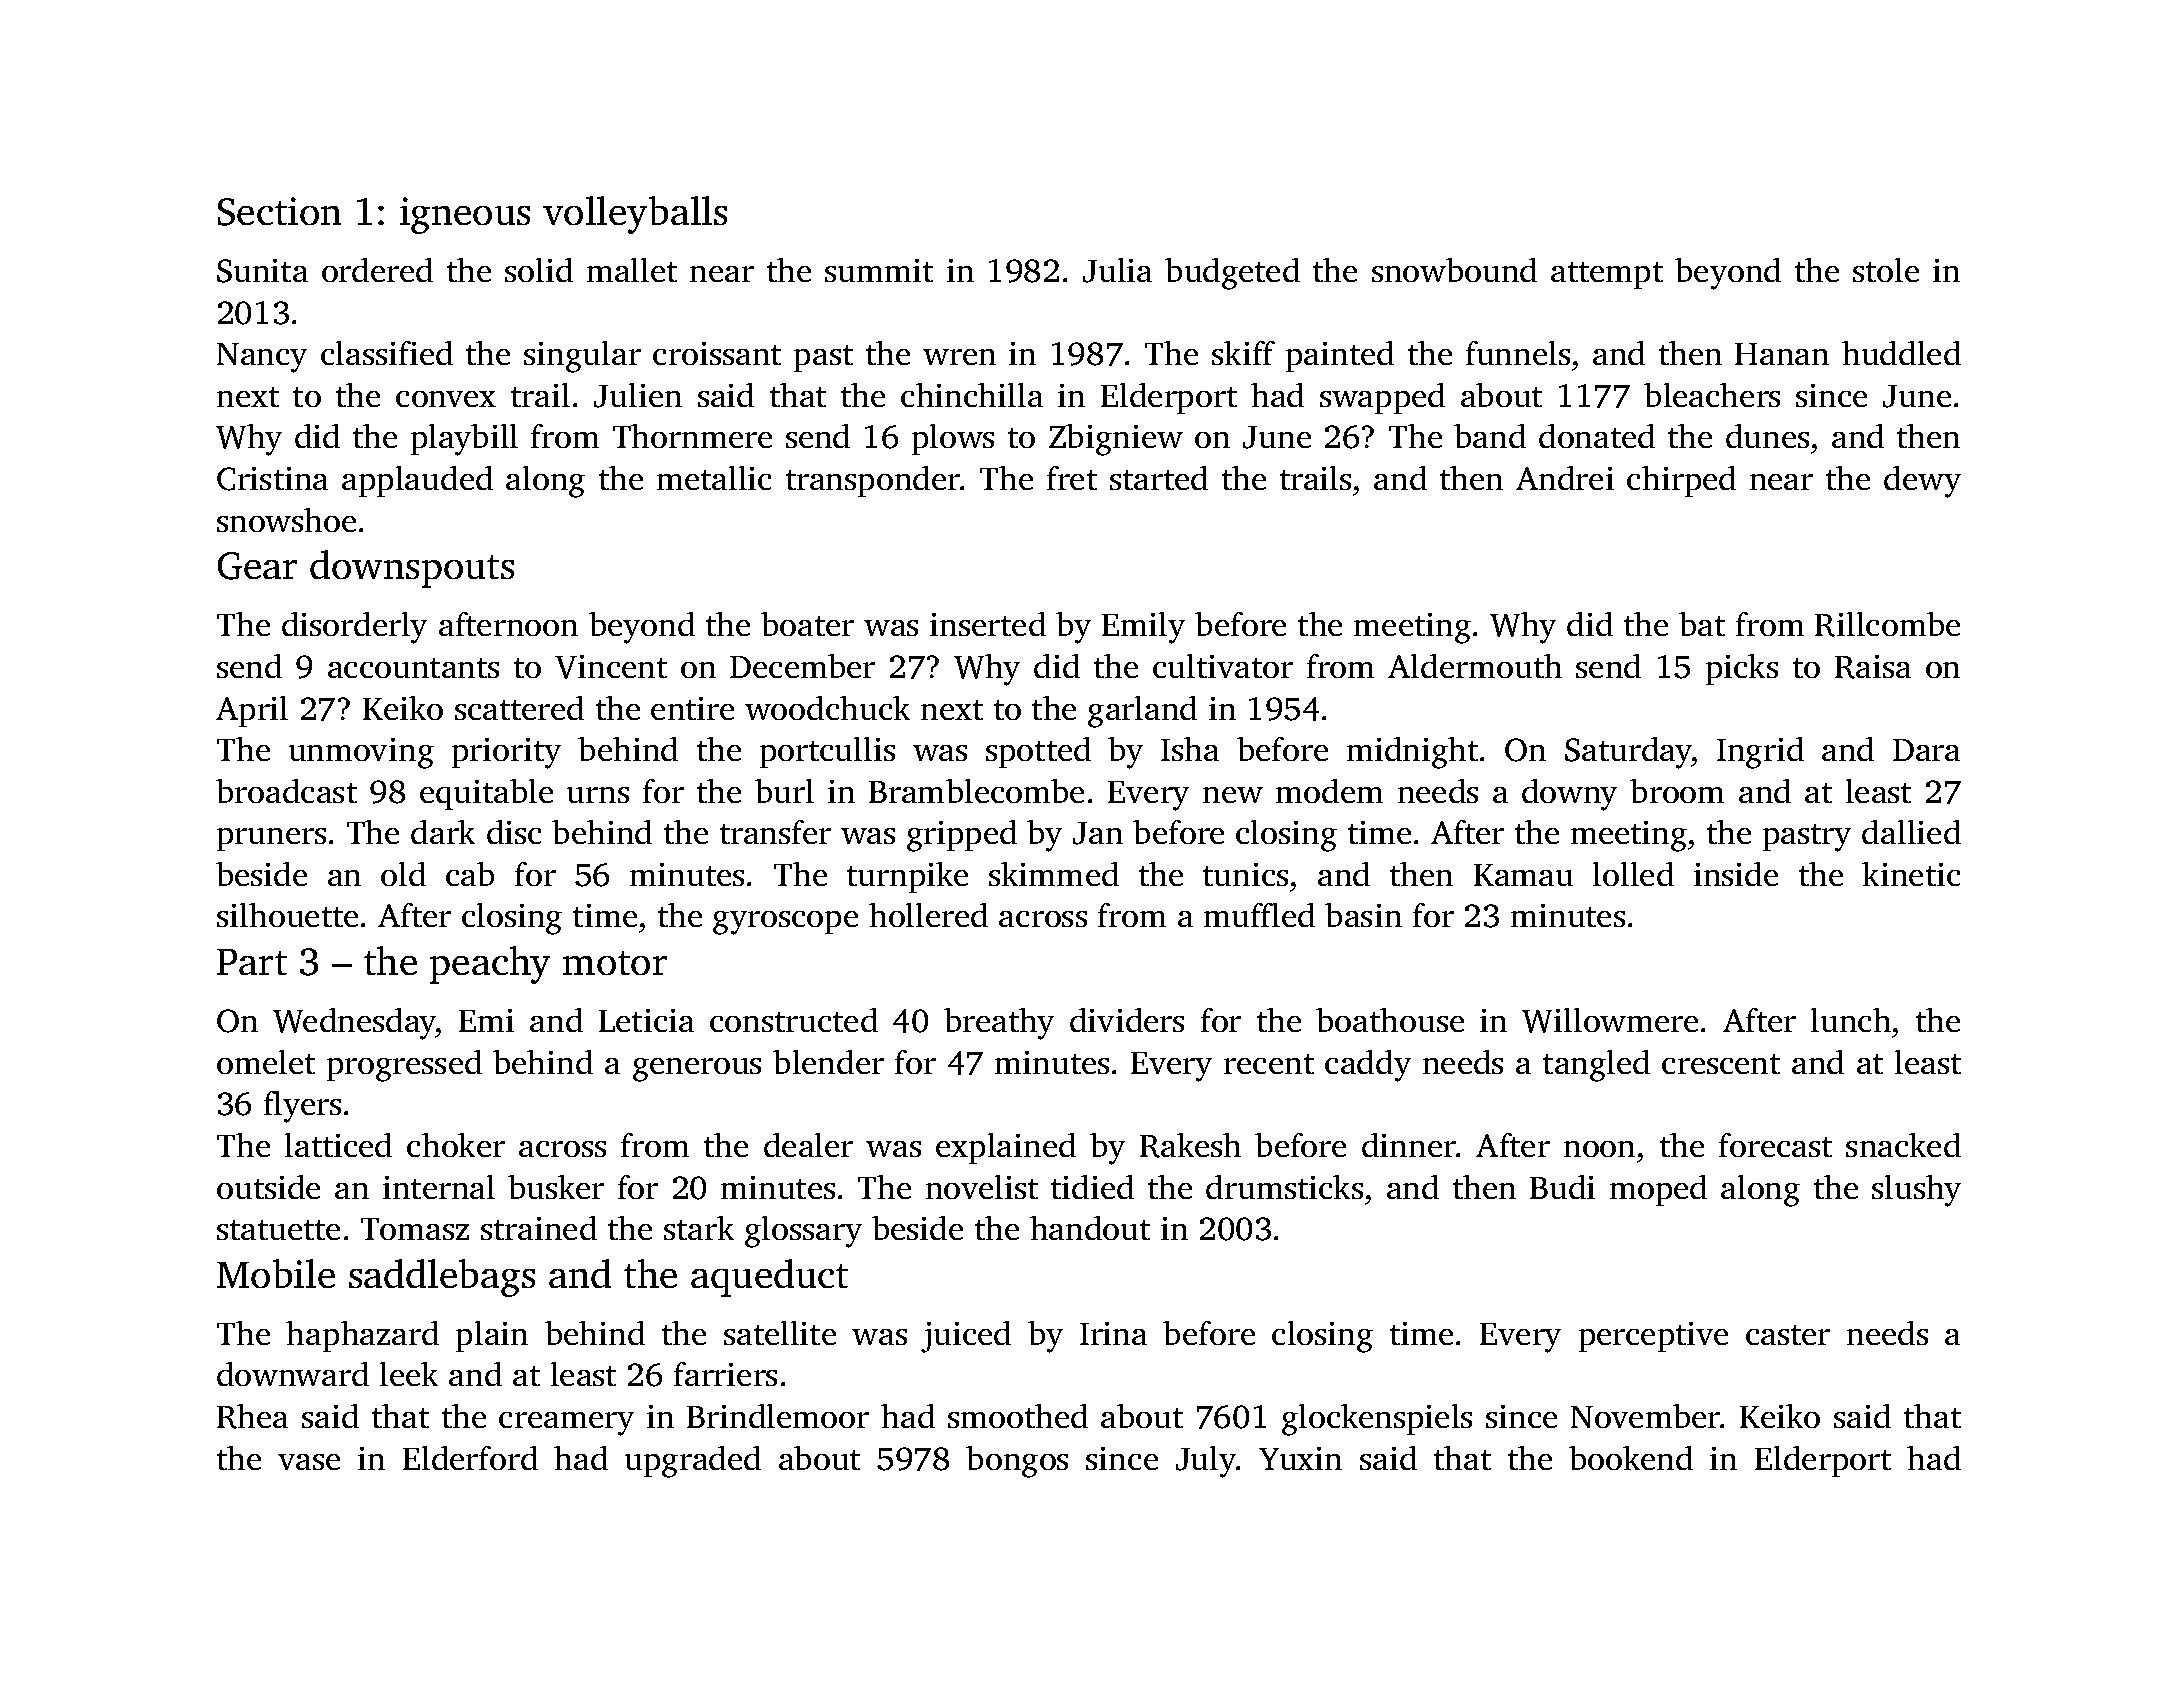 The width and height of the page is (2178, 1683). What do you see at coordinates (539, 270) in the page?
I see `solid` at bounding box center [539, 270].
